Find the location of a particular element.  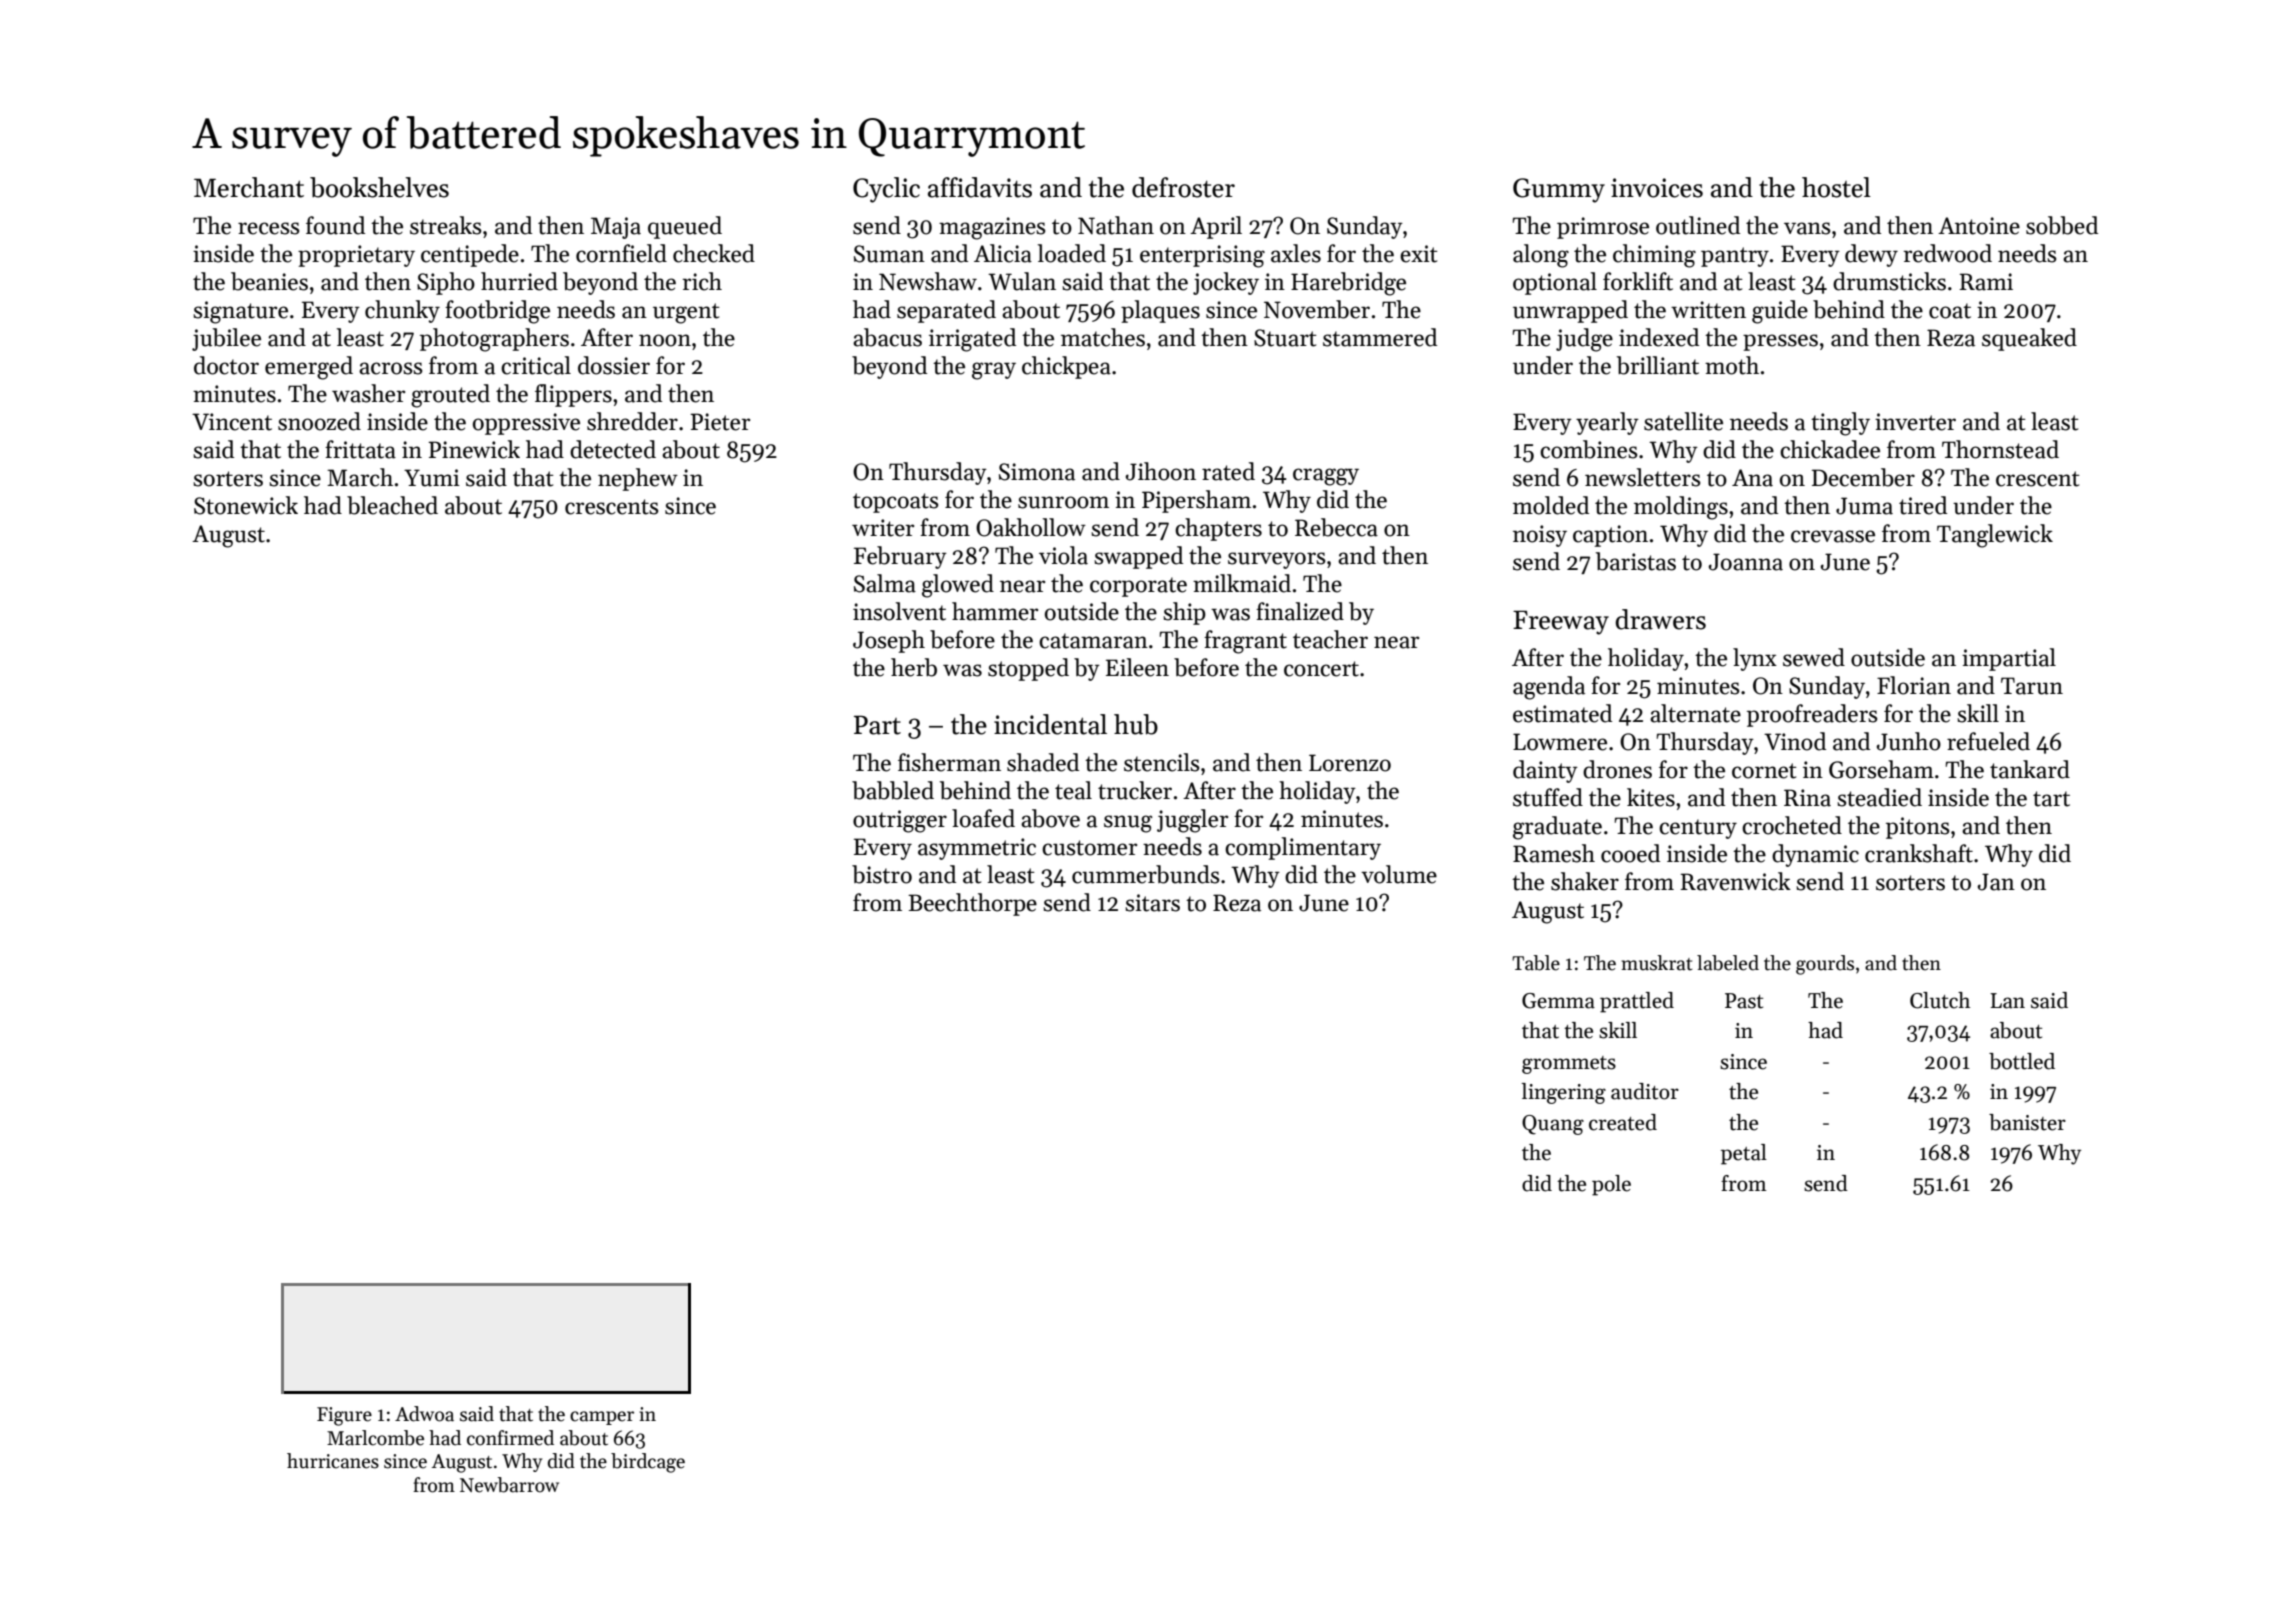

lingering is located at coordinates (1563, 1093).
